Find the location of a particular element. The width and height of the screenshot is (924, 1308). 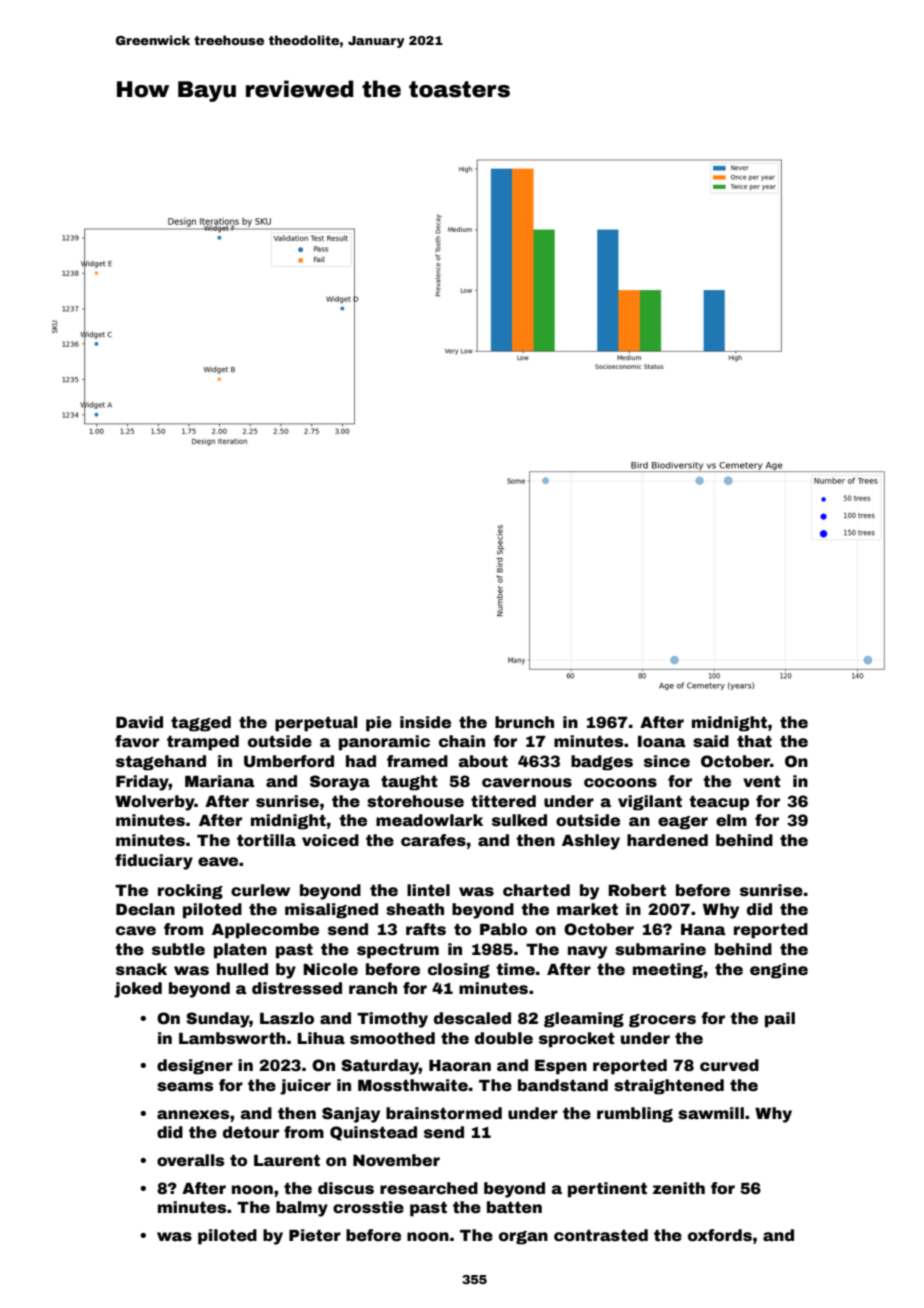

brunch is located at coordinates (524, 722).
